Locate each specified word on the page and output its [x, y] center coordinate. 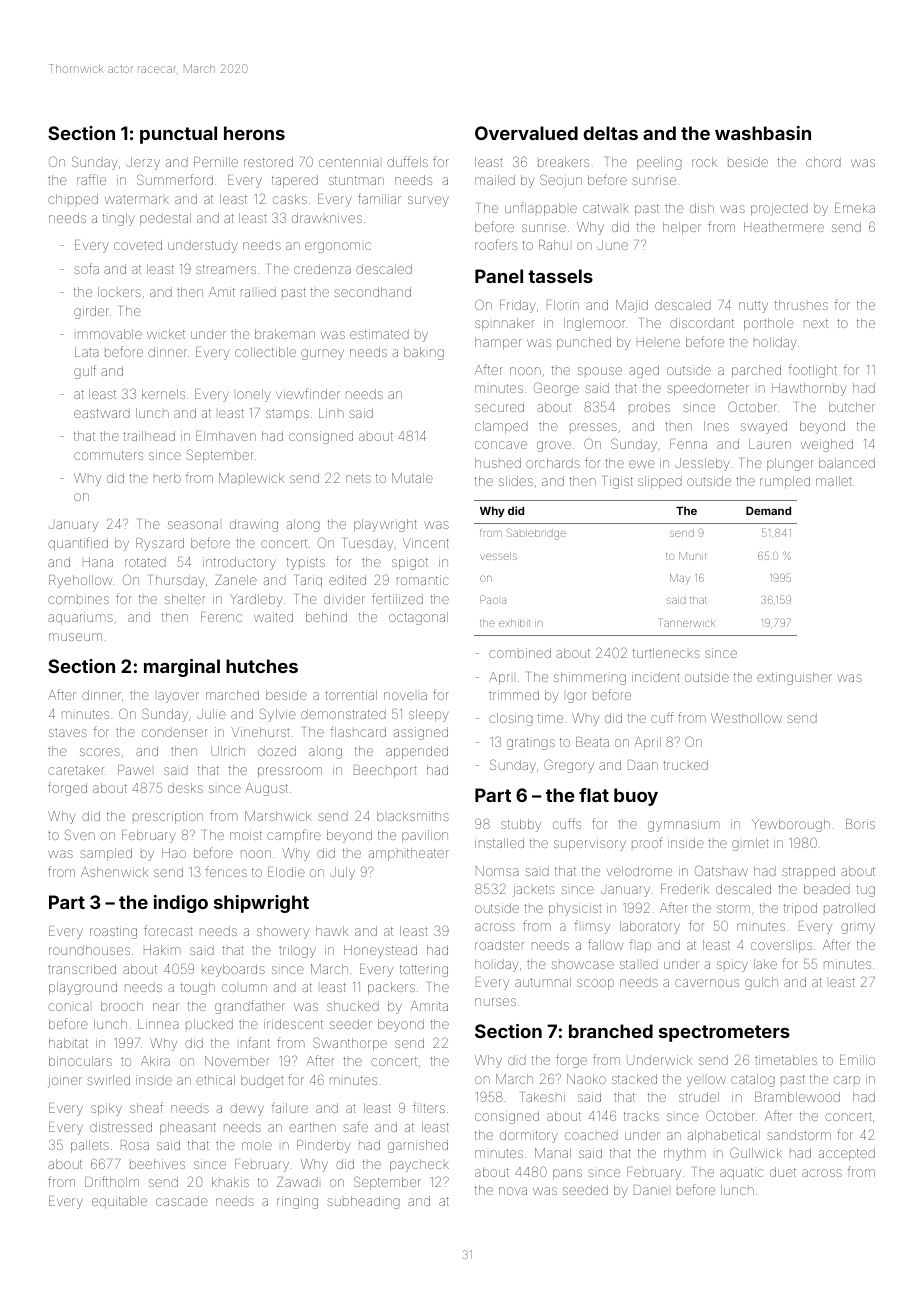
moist [246, 835]
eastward [102, 413]
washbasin [763, 133]
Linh [331, 413]
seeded [585, 1190]
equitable [119, 1202]
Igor [577, 697]
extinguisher [794, 678]
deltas [611, 133]
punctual [178, 135]
